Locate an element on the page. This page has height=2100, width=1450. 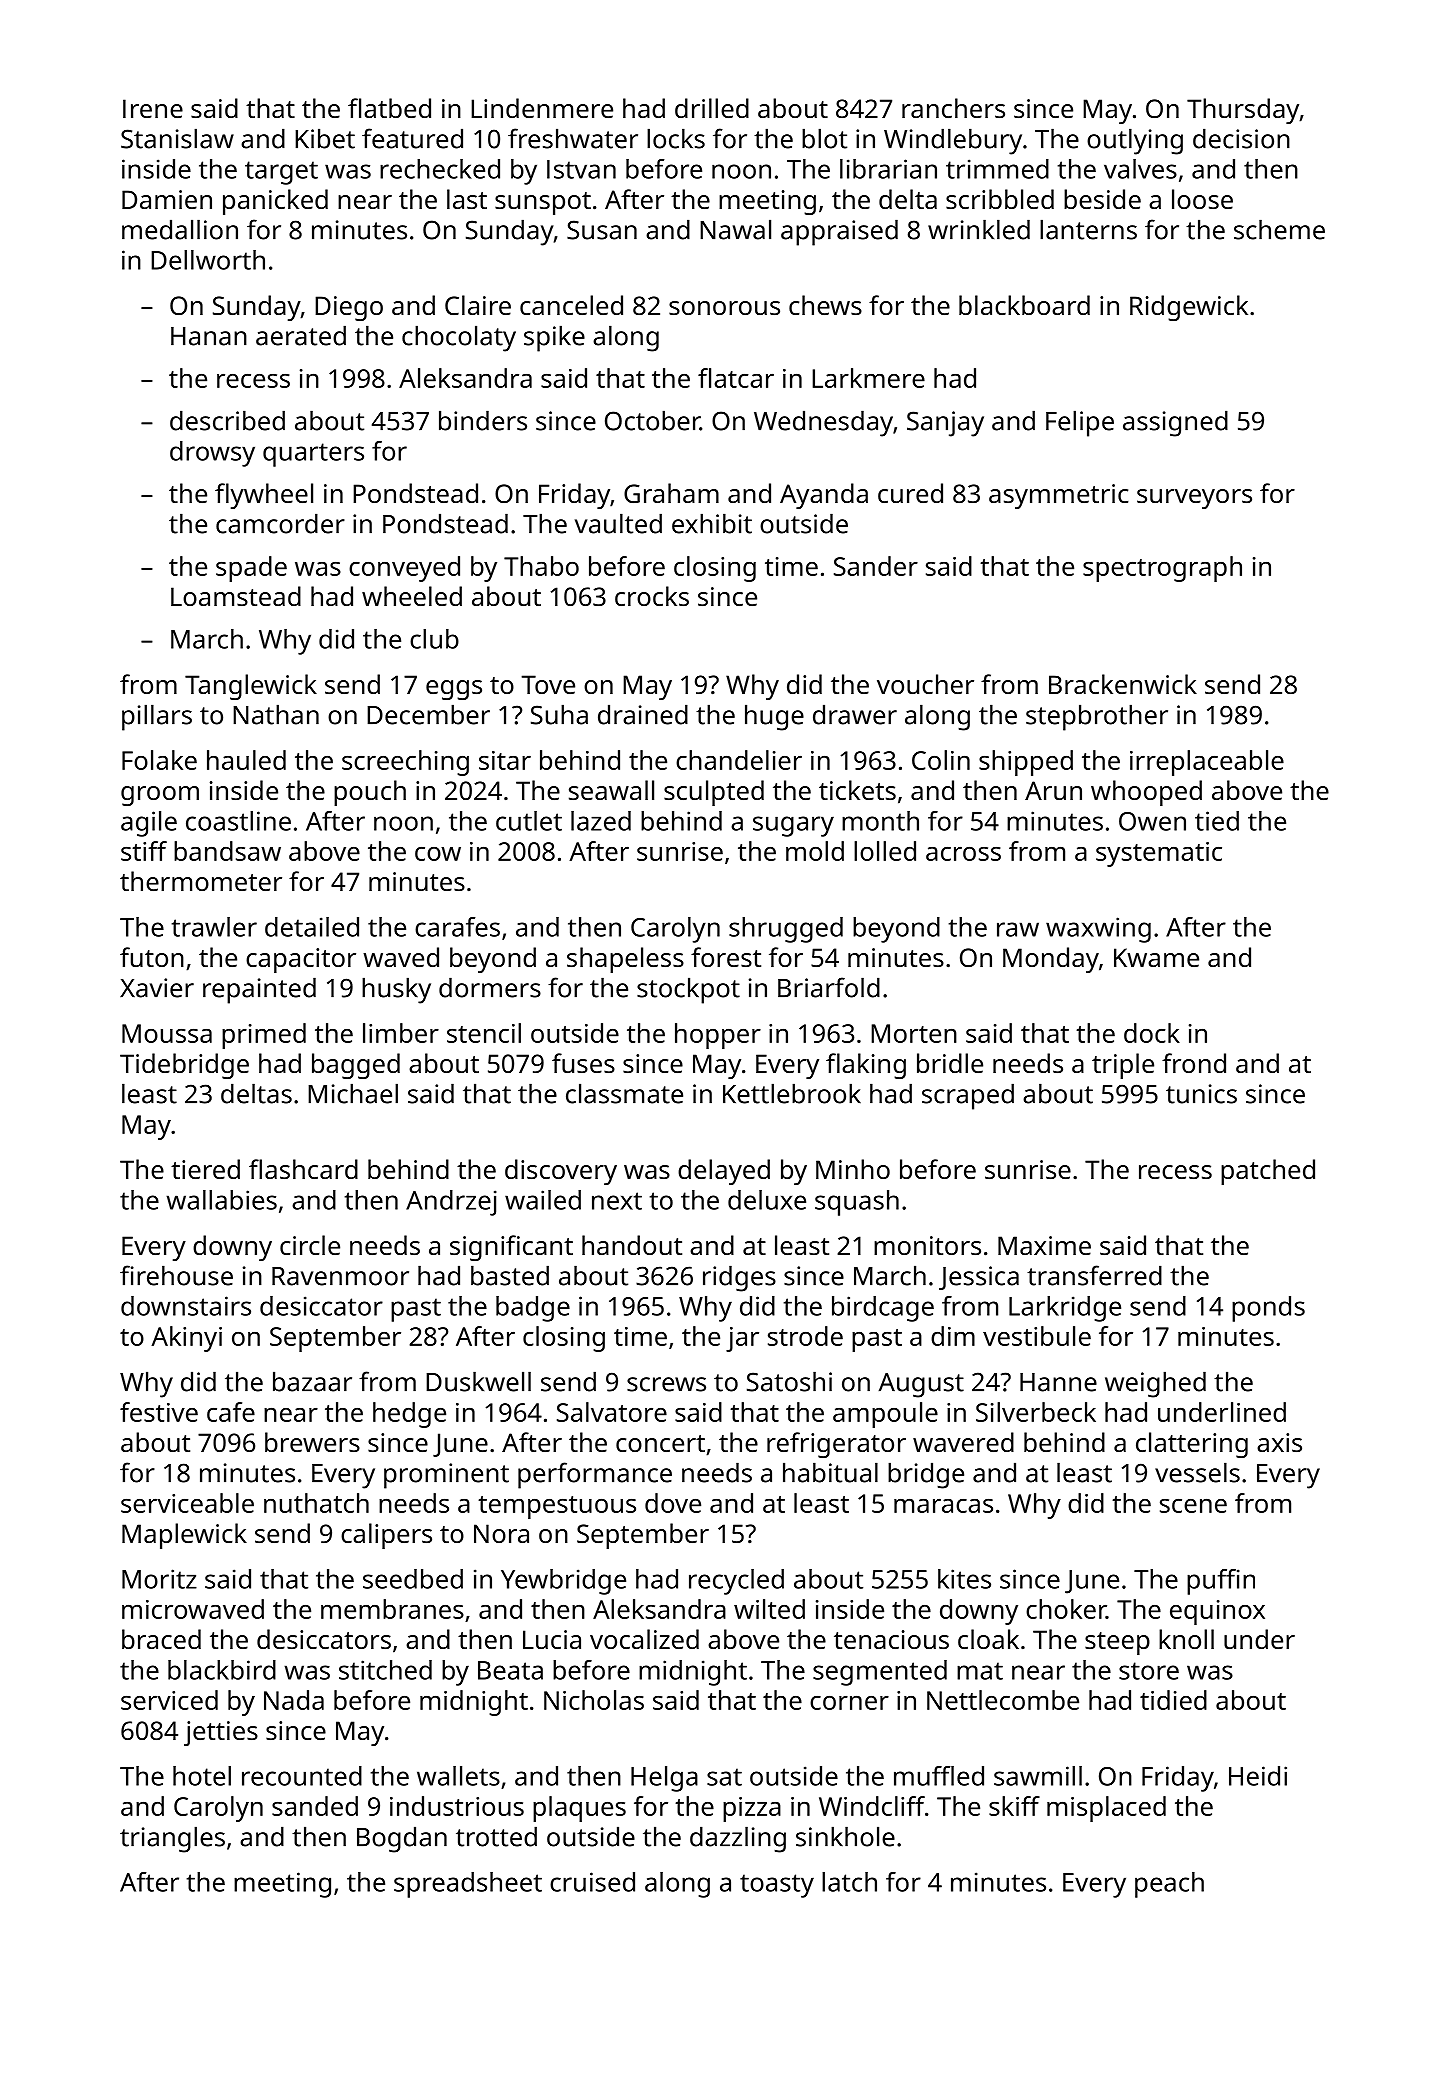
asymmetric is located at coordinates (1059, 496).
